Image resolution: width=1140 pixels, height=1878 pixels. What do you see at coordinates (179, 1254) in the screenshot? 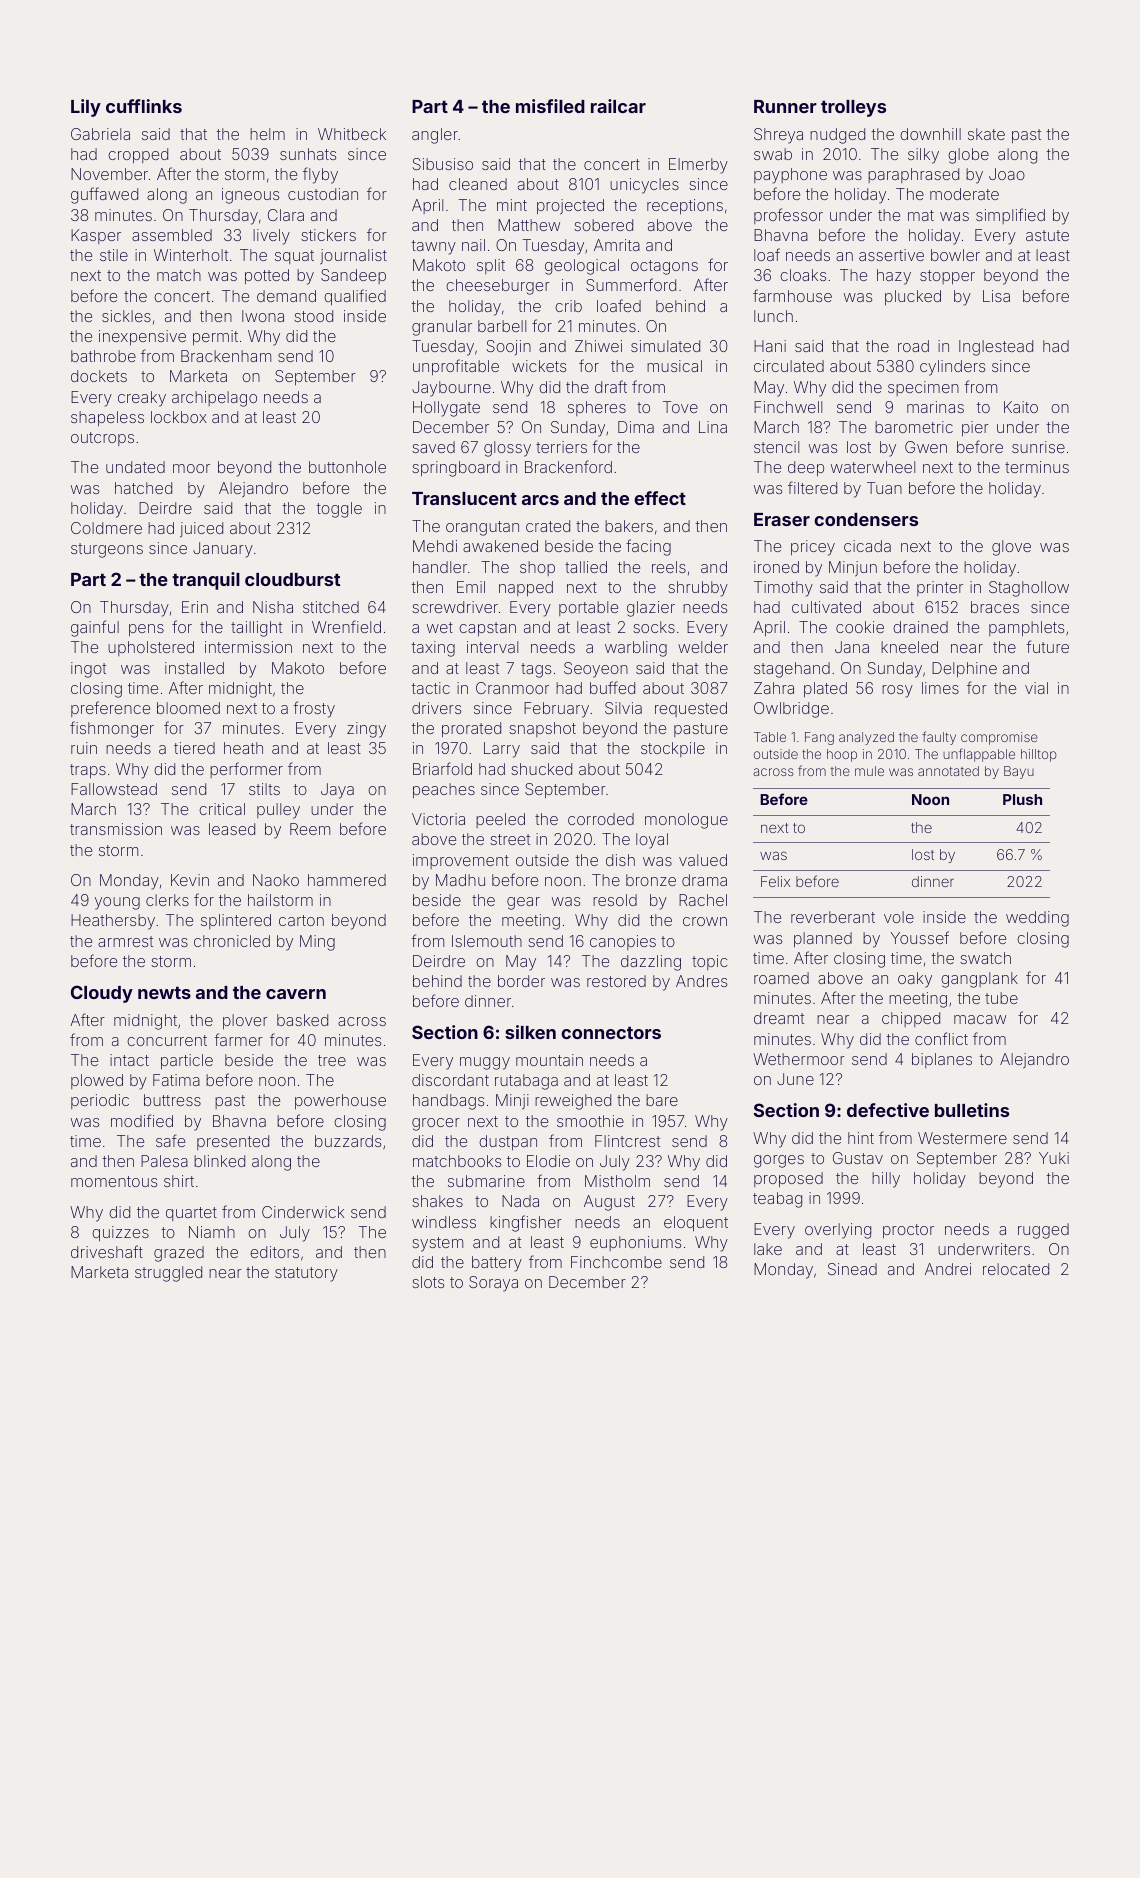
I see `grazed` at bounding box center [179, 1254].
